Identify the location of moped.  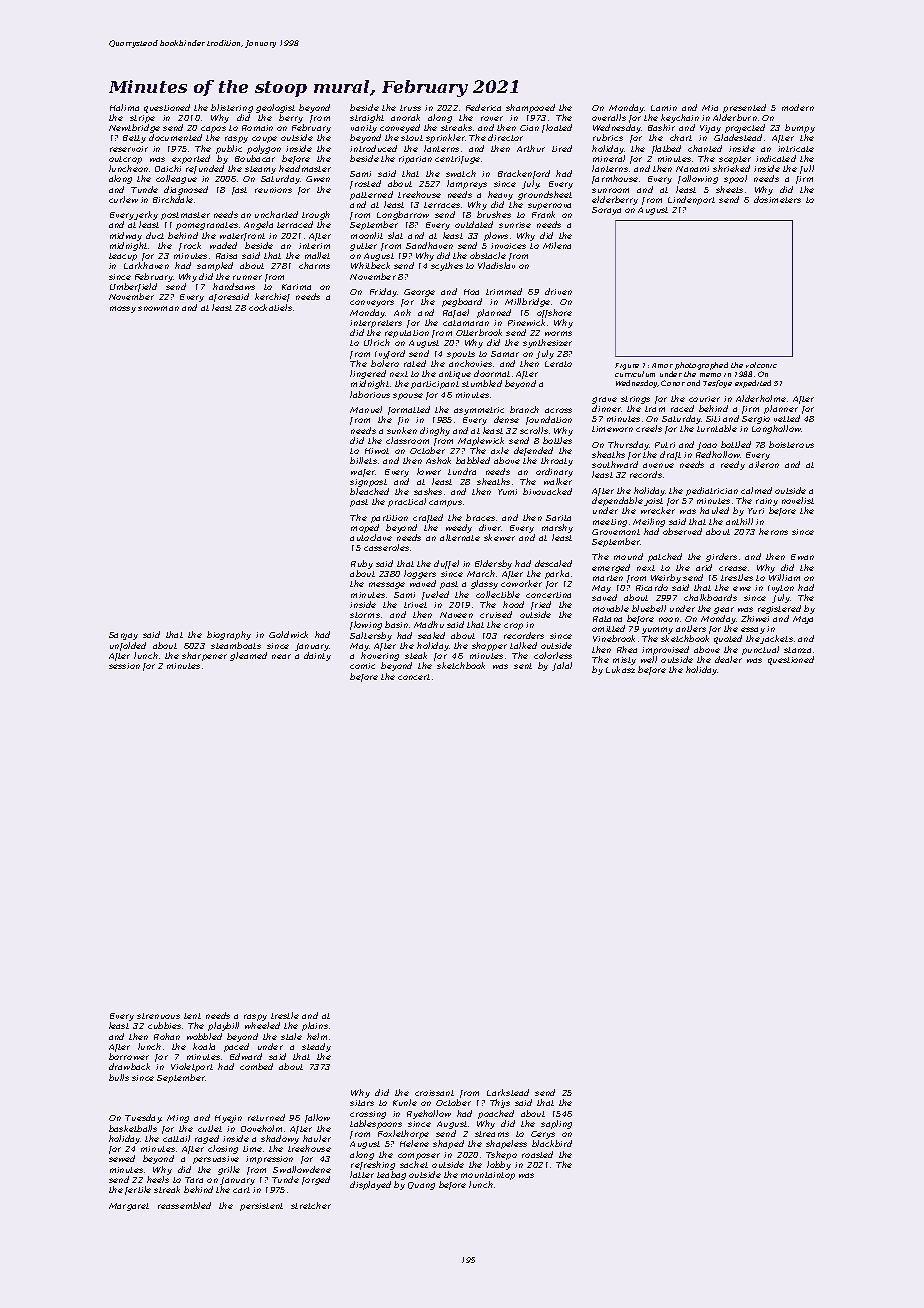
(365, 528).
